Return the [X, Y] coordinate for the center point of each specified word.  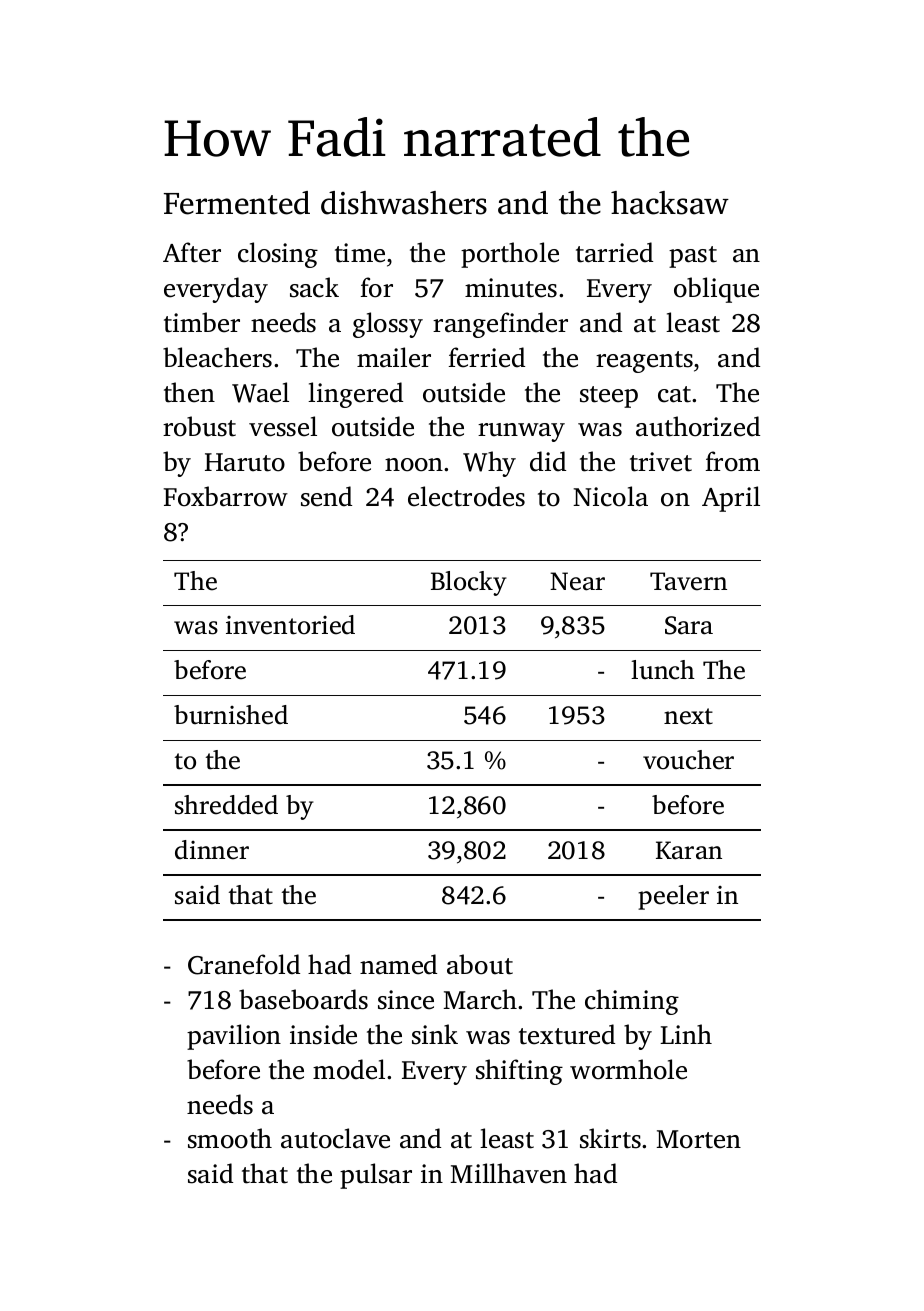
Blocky [469, 583]
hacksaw [670, 203]
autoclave [335, 1138]
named [398, 964]
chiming [632, 1002]
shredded [226, 805]
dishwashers [404, 203]
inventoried [290, 625]
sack [314, 287]
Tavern [688, 581]
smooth [230, 1138]
